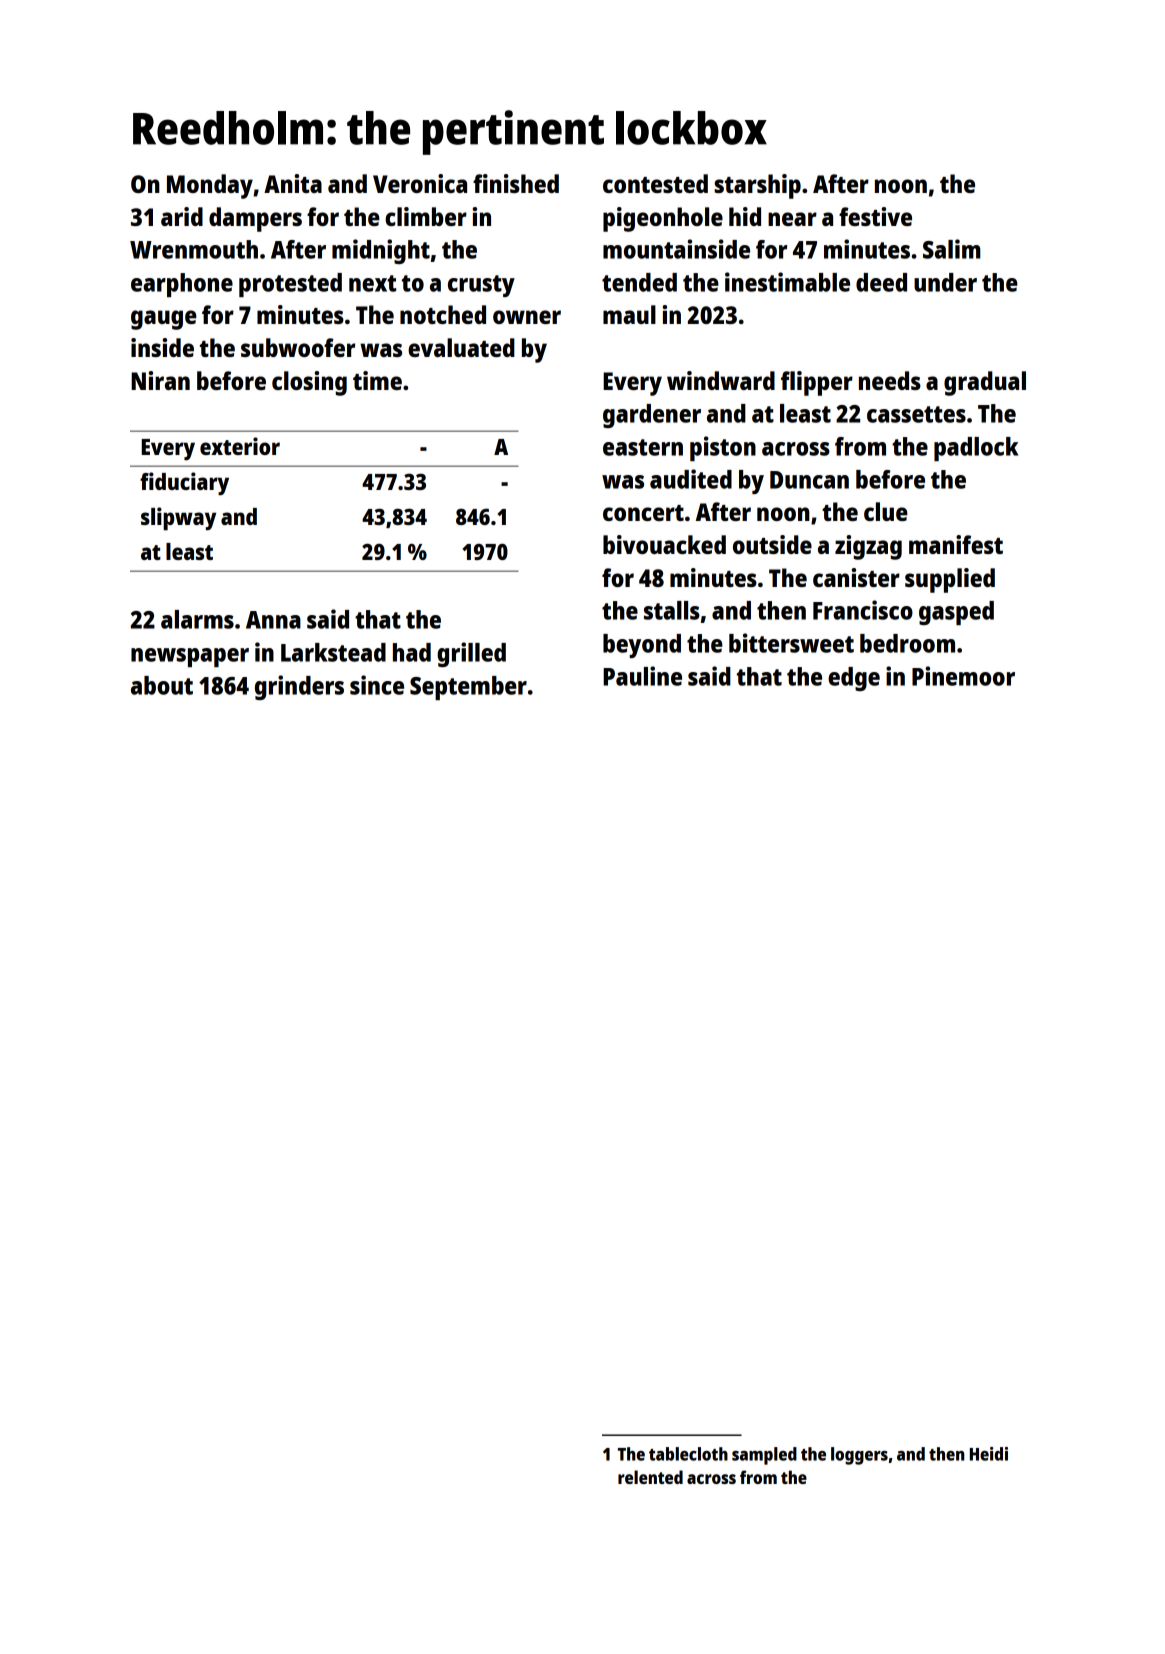 The width and height of the screenshot is (1165, 1654). What do you see at coordinates (184, 483) in the screenshot?
I see `fiduciary` at bounding box center [184, 483].
